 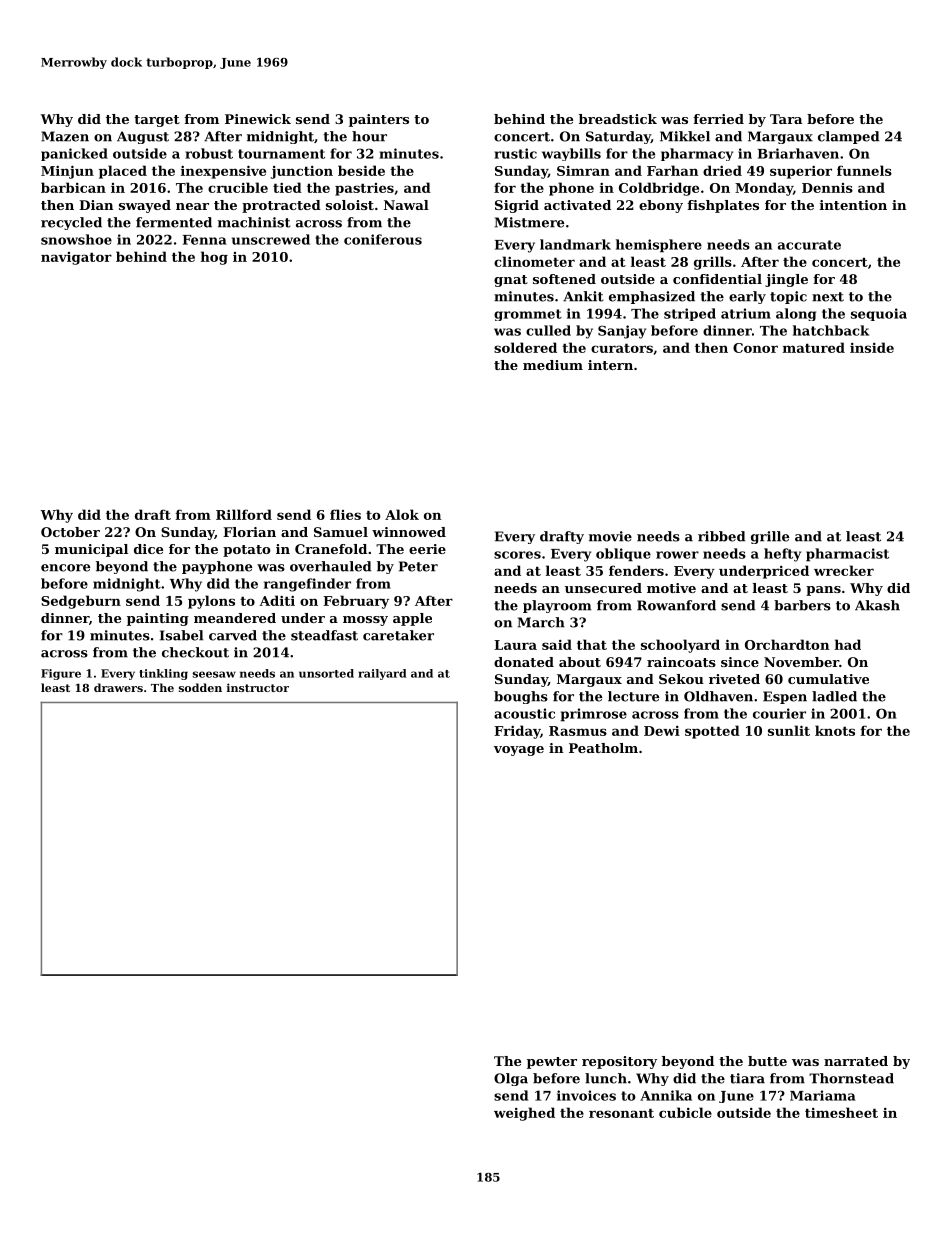 I want to click on medium, so click(x=553, y=365).
